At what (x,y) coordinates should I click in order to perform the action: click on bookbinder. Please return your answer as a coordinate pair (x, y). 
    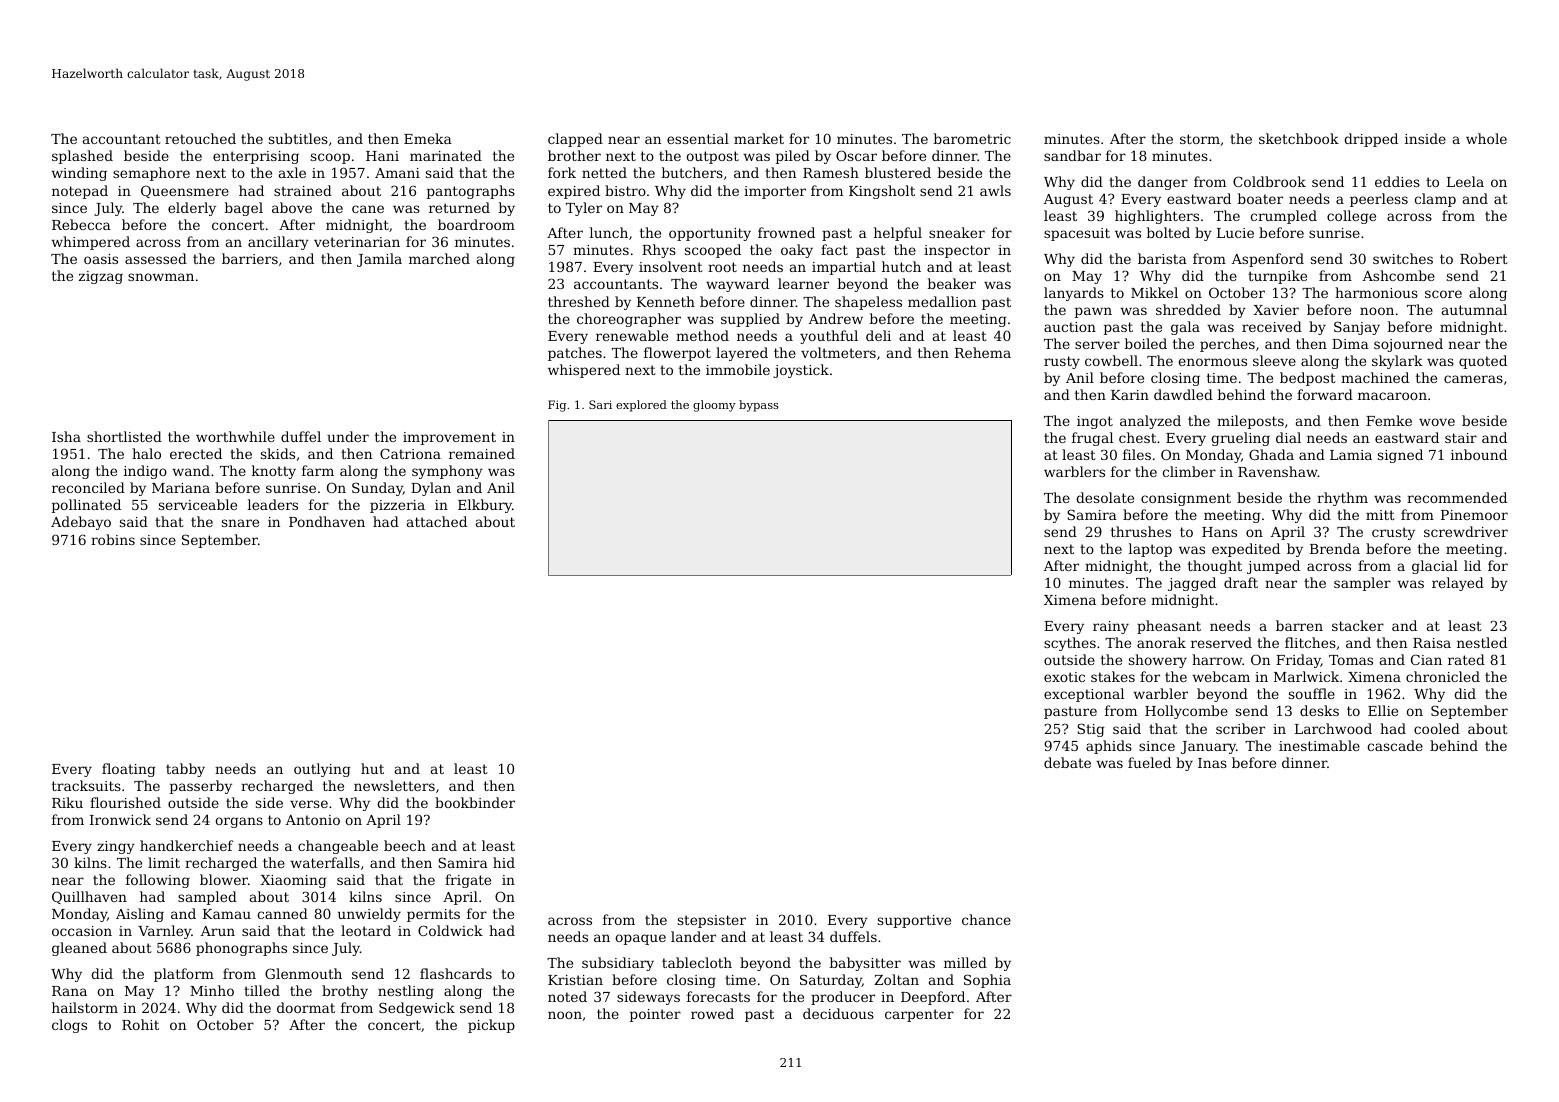
    Looking at the image, I should click on (475, 802).
